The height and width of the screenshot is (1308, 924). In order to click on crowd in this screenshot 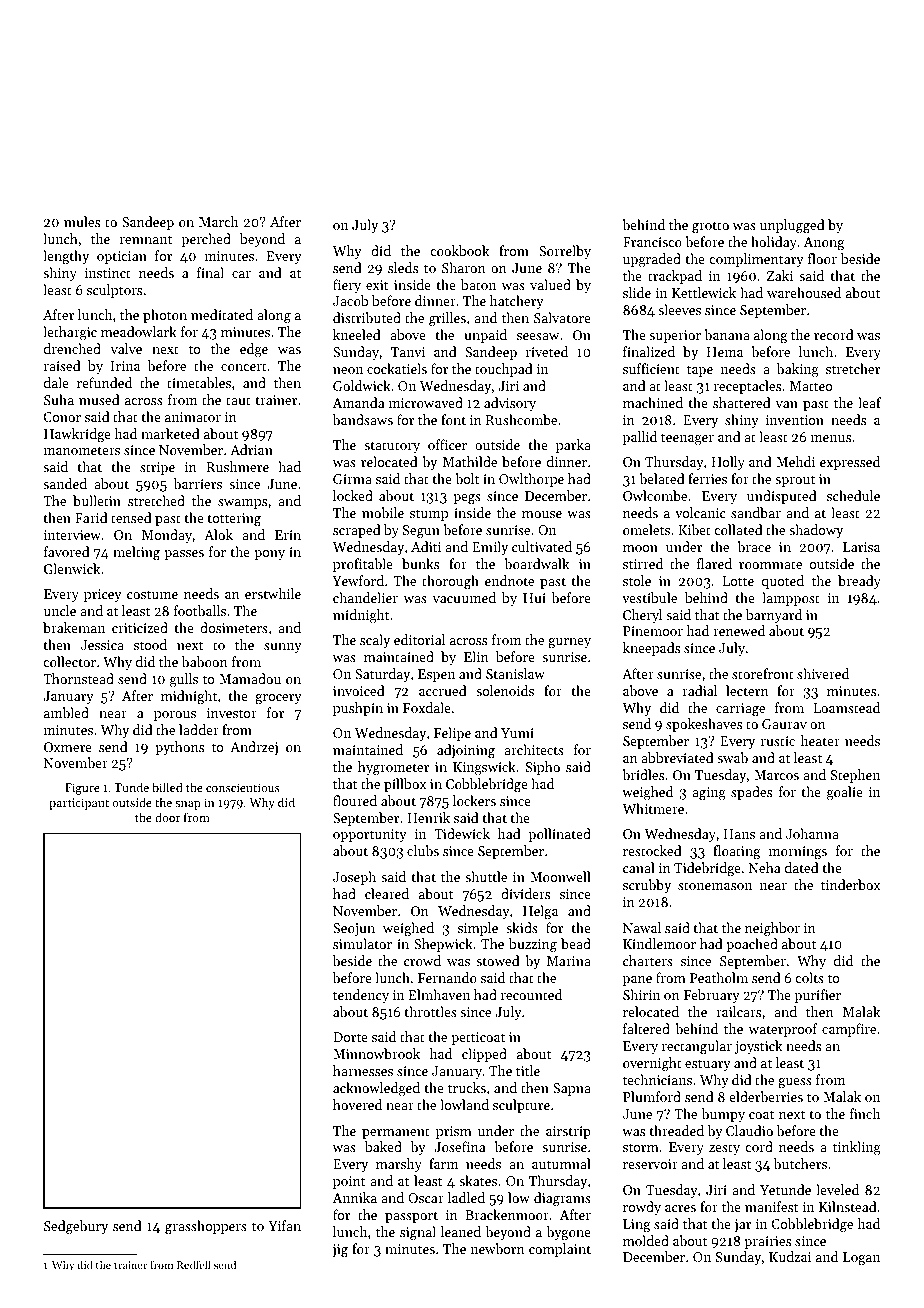, I will do `click(422, 960)`.
